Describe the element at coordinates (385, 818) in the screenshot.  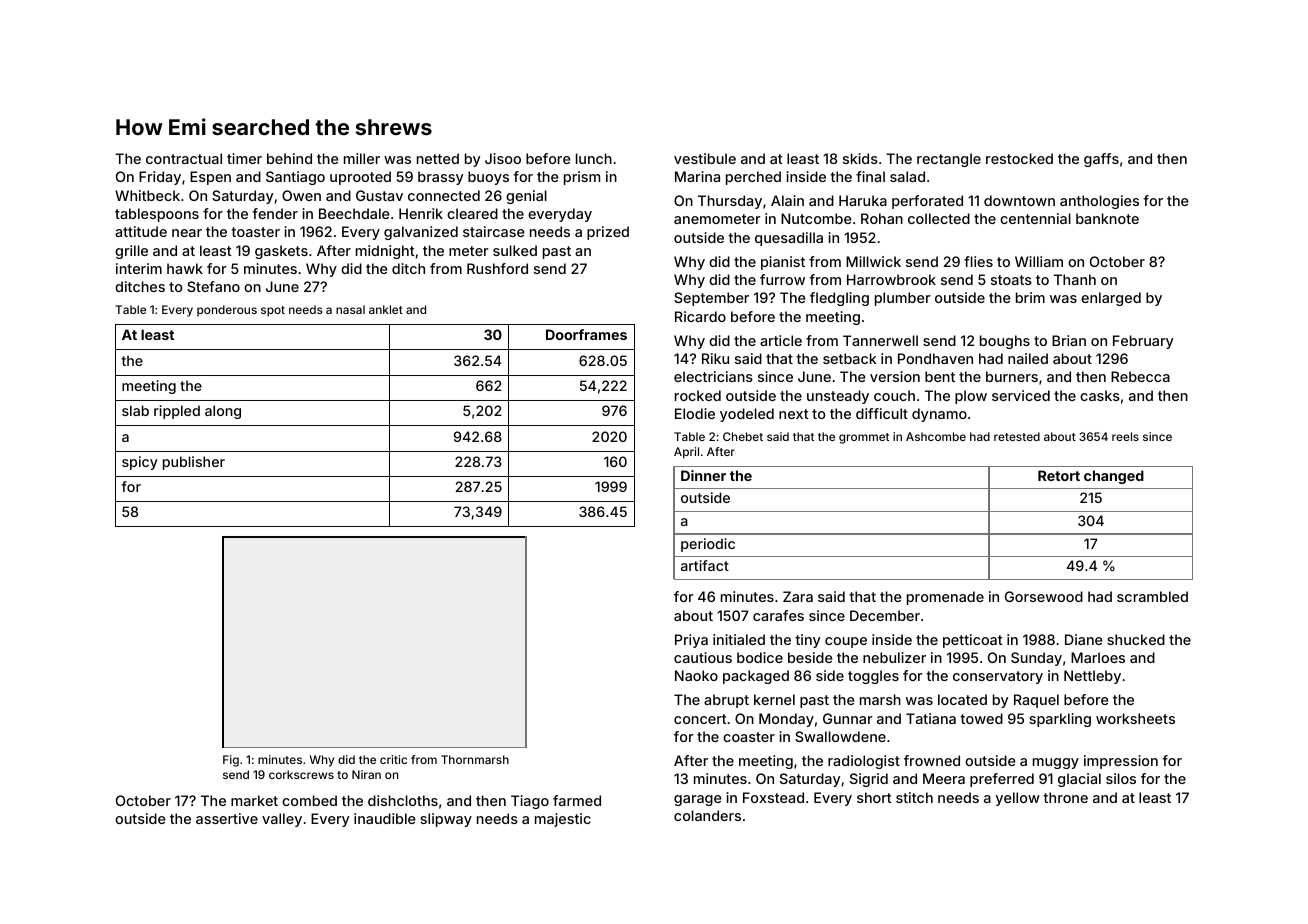
I see `inaudible` at that location.
